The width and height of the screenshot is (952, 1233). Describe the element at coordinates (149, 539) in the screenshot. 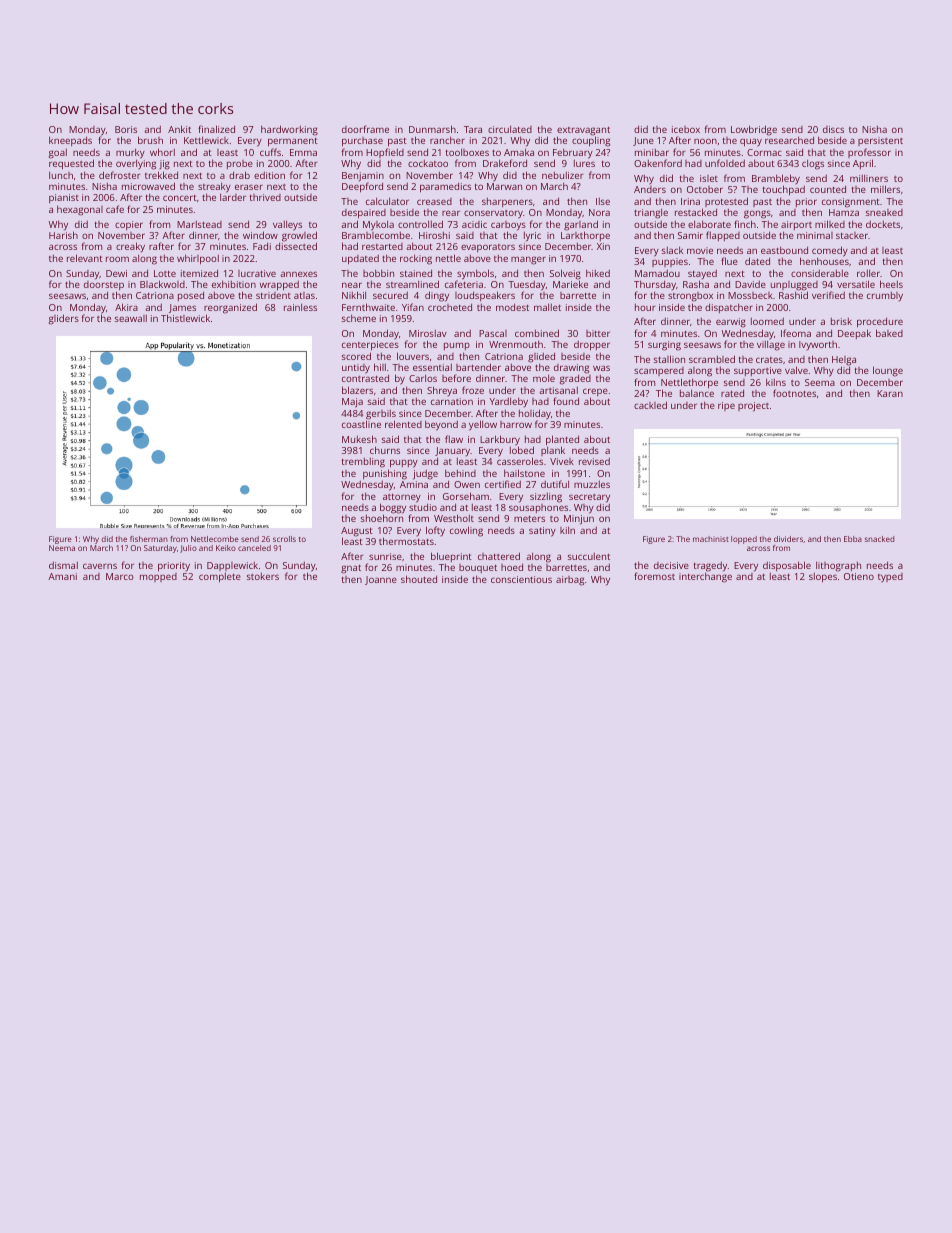

I see `fisherman` at that location.
